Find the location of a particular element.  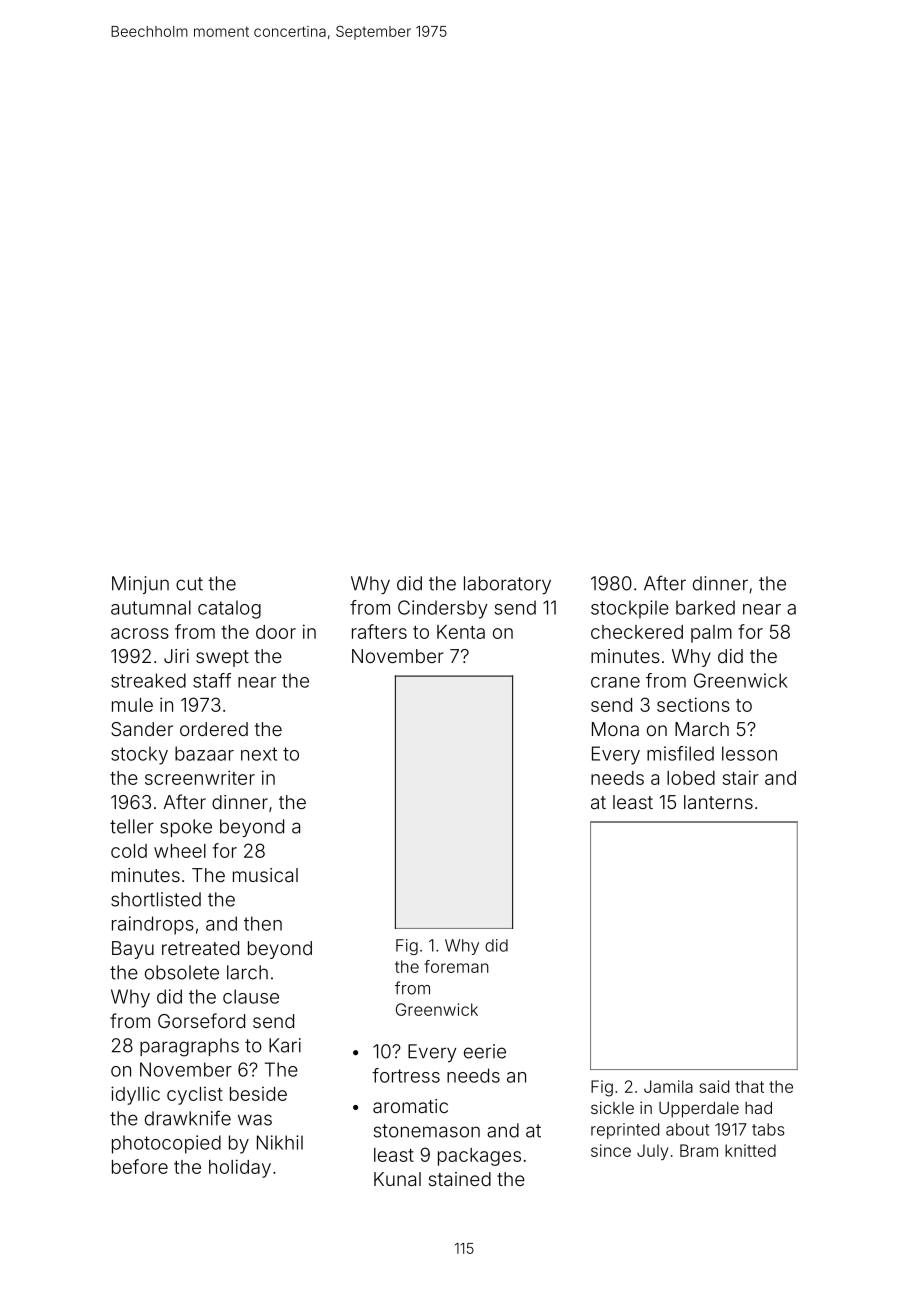

musical is located at coordinates (265, 875).
